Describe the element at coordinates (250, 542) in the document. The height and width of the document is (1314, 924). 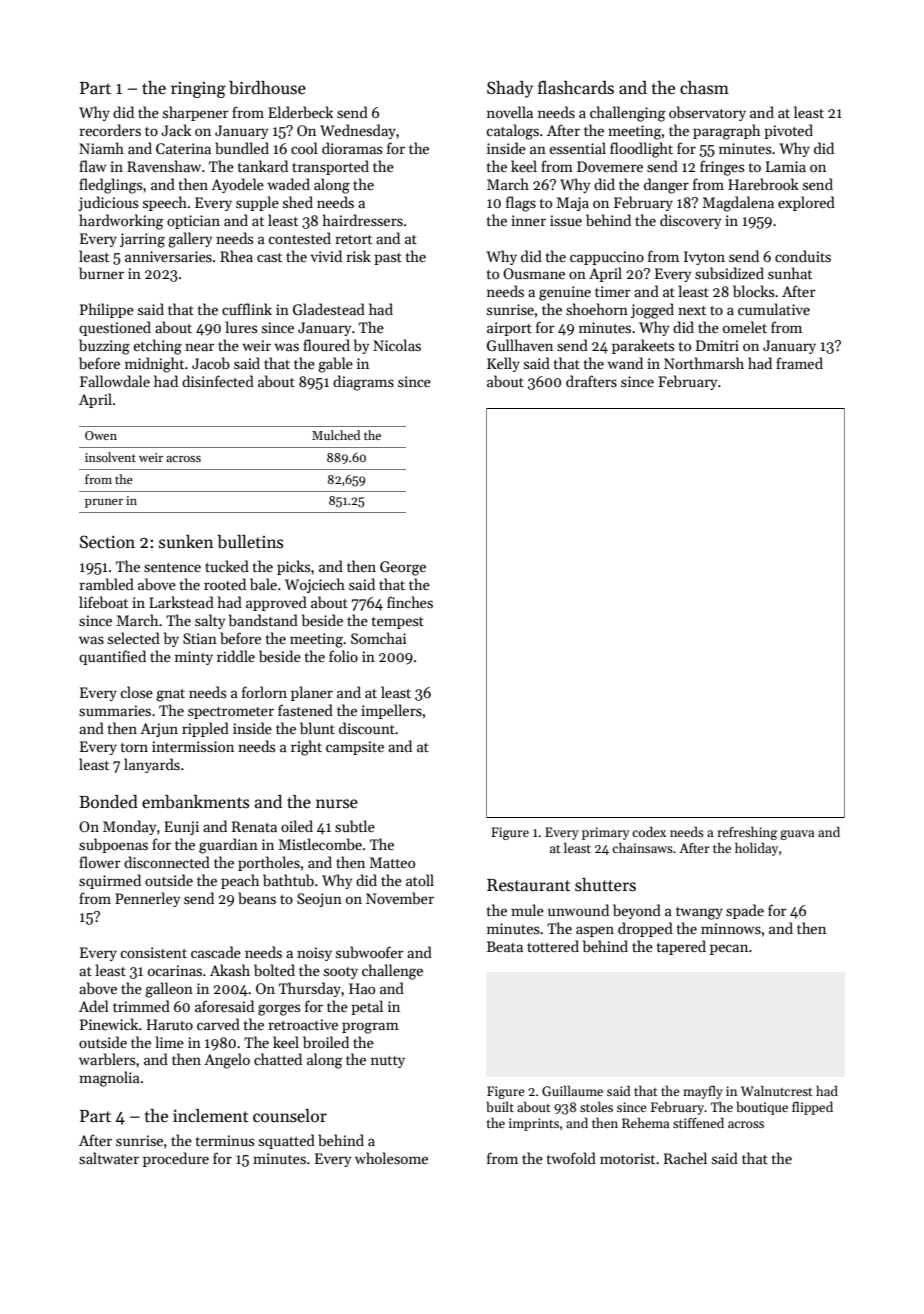
I see `bulletins` at that location.
